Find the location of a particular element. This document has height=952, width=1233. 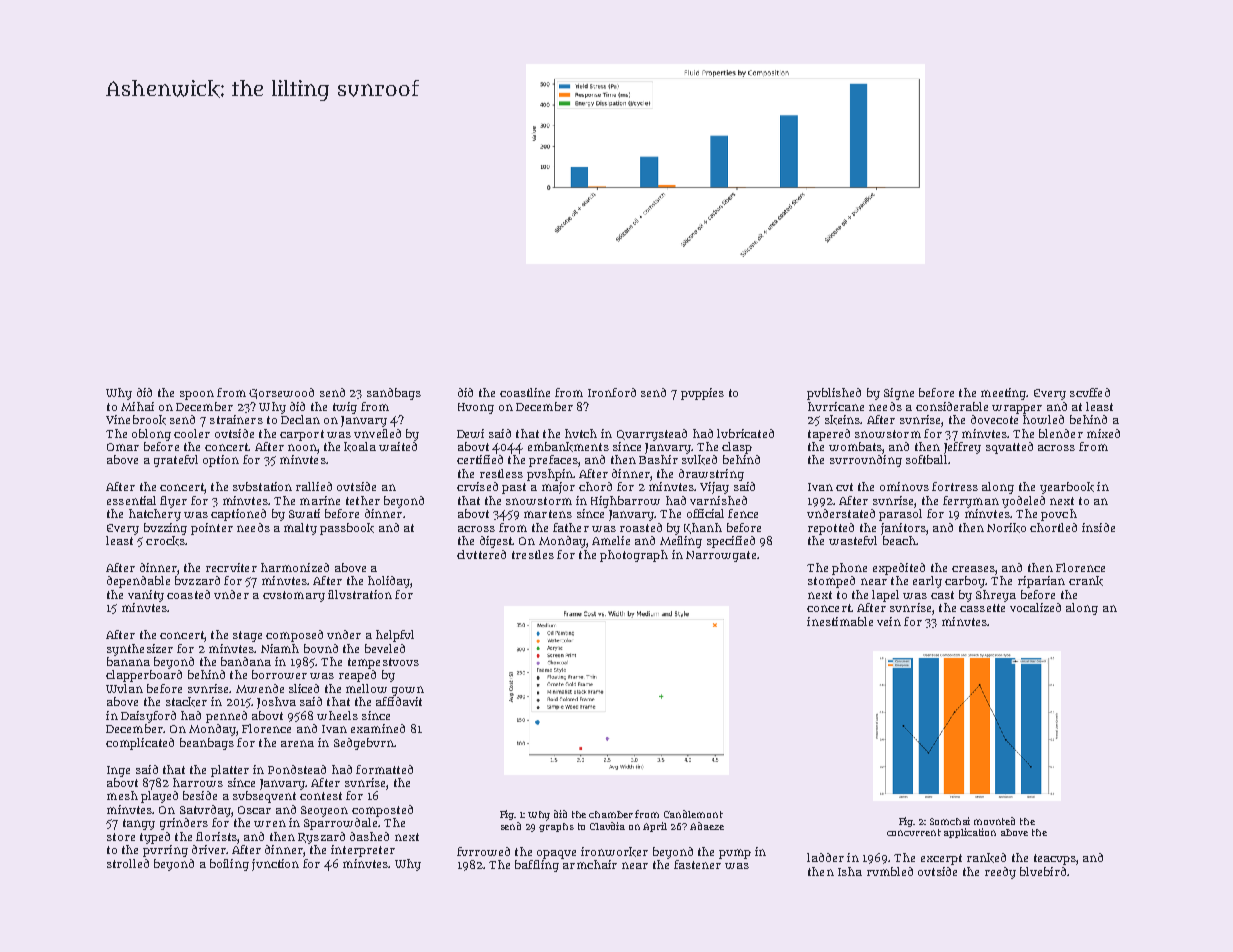

inside is located at coordinates (1098, 527).
